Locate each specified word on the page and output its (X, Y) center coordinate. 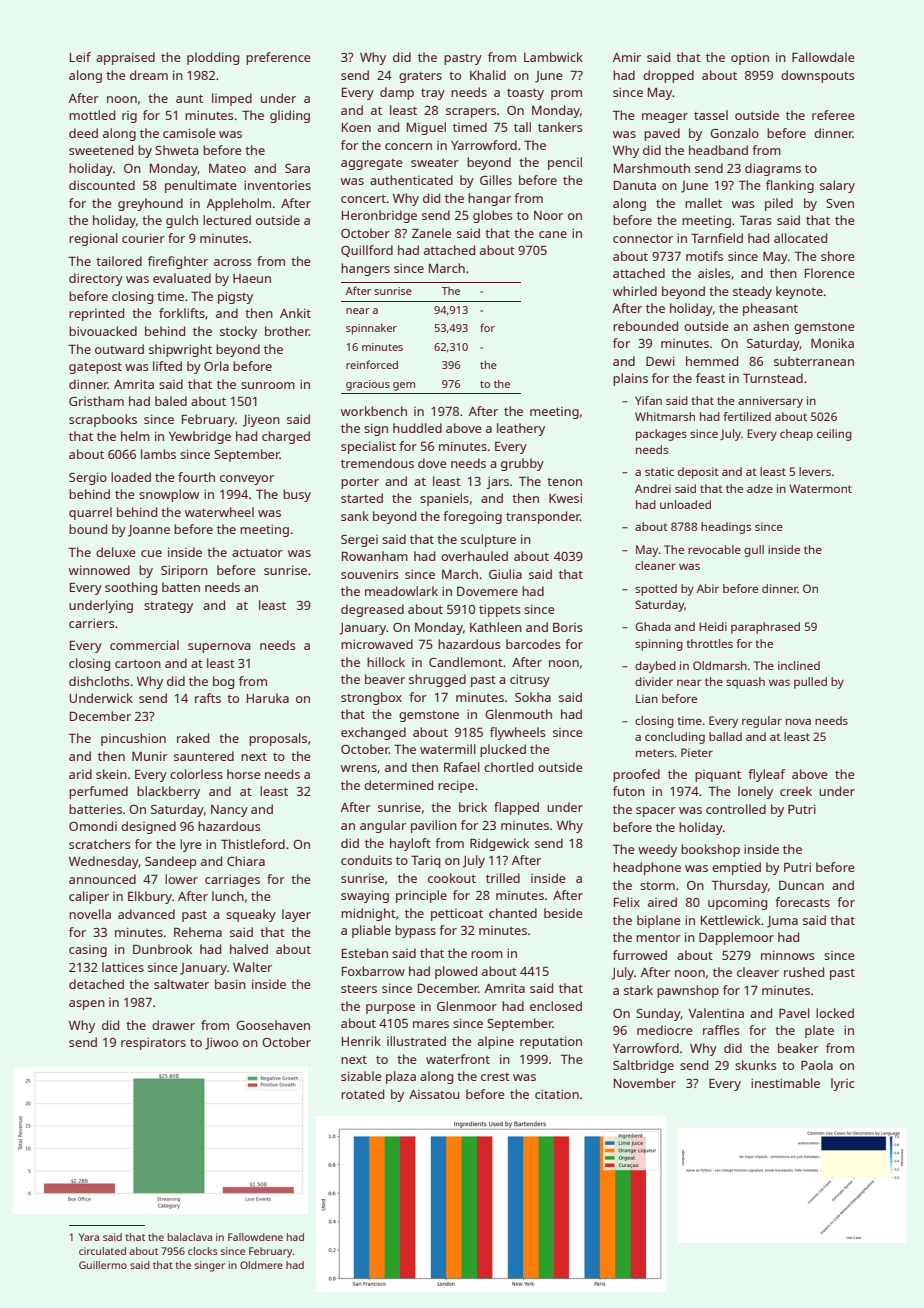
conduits (366, 860)
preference (278, 58)
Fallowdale (823, 57)
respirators (153, 1043)
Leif (80, 57)
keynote (799, 292)
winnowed (99, 570)
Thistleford (253, 844)
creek (796, 791)
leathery (521, 429)
